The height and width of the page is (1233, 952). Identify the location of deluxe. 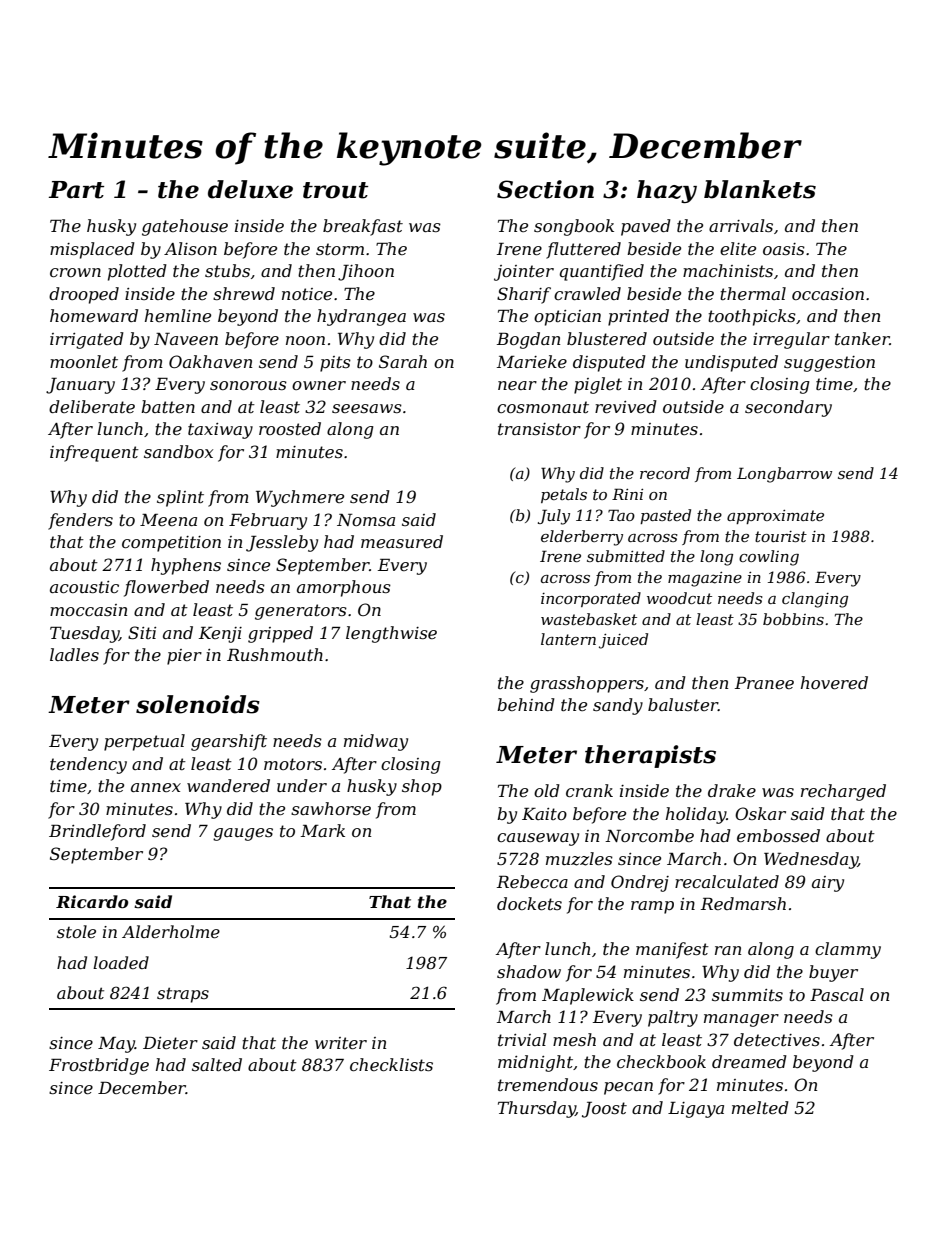
(250, 189).
